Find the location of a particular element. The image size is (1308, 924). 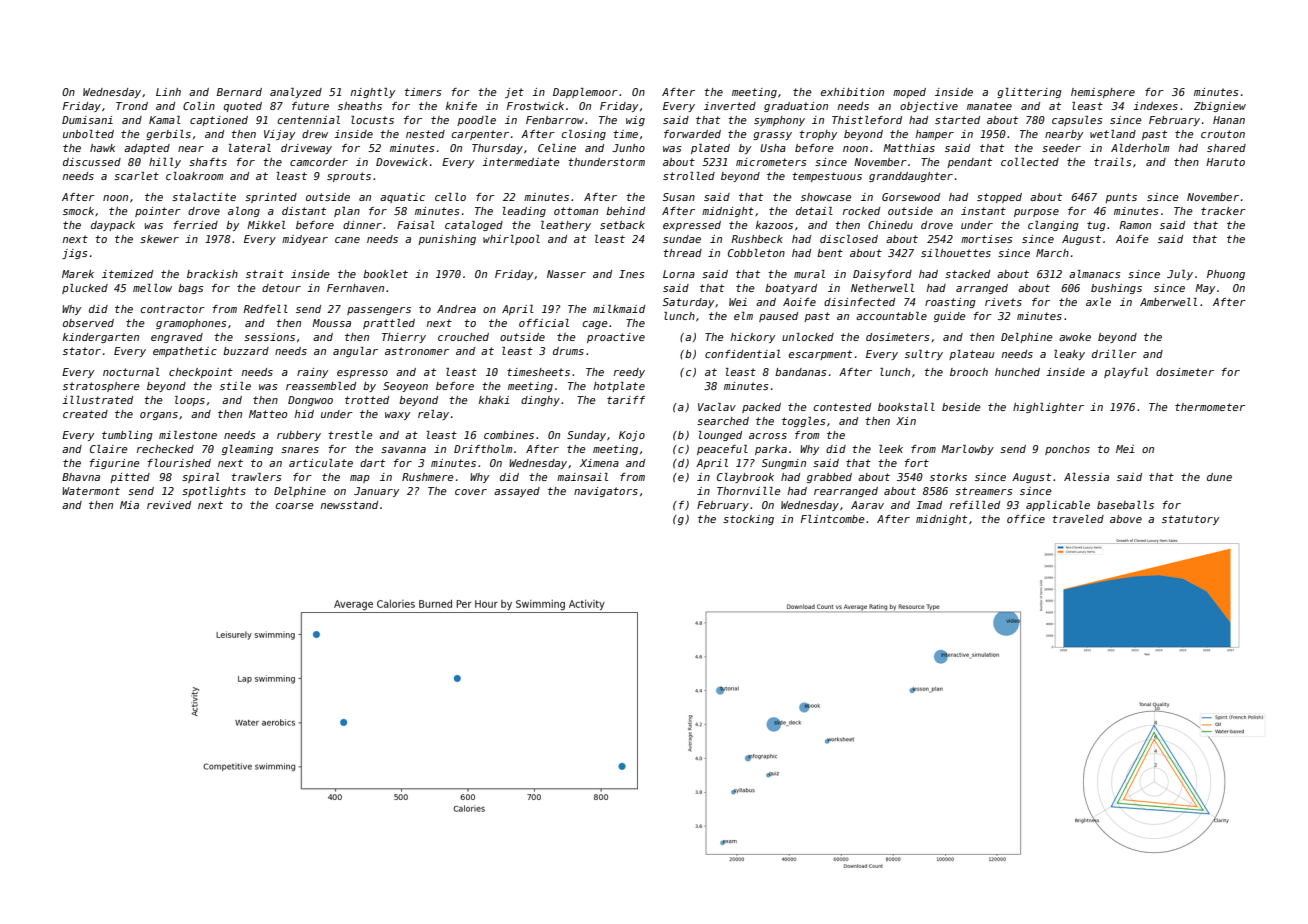

Driftholm is located at coordinates (483, 449).
